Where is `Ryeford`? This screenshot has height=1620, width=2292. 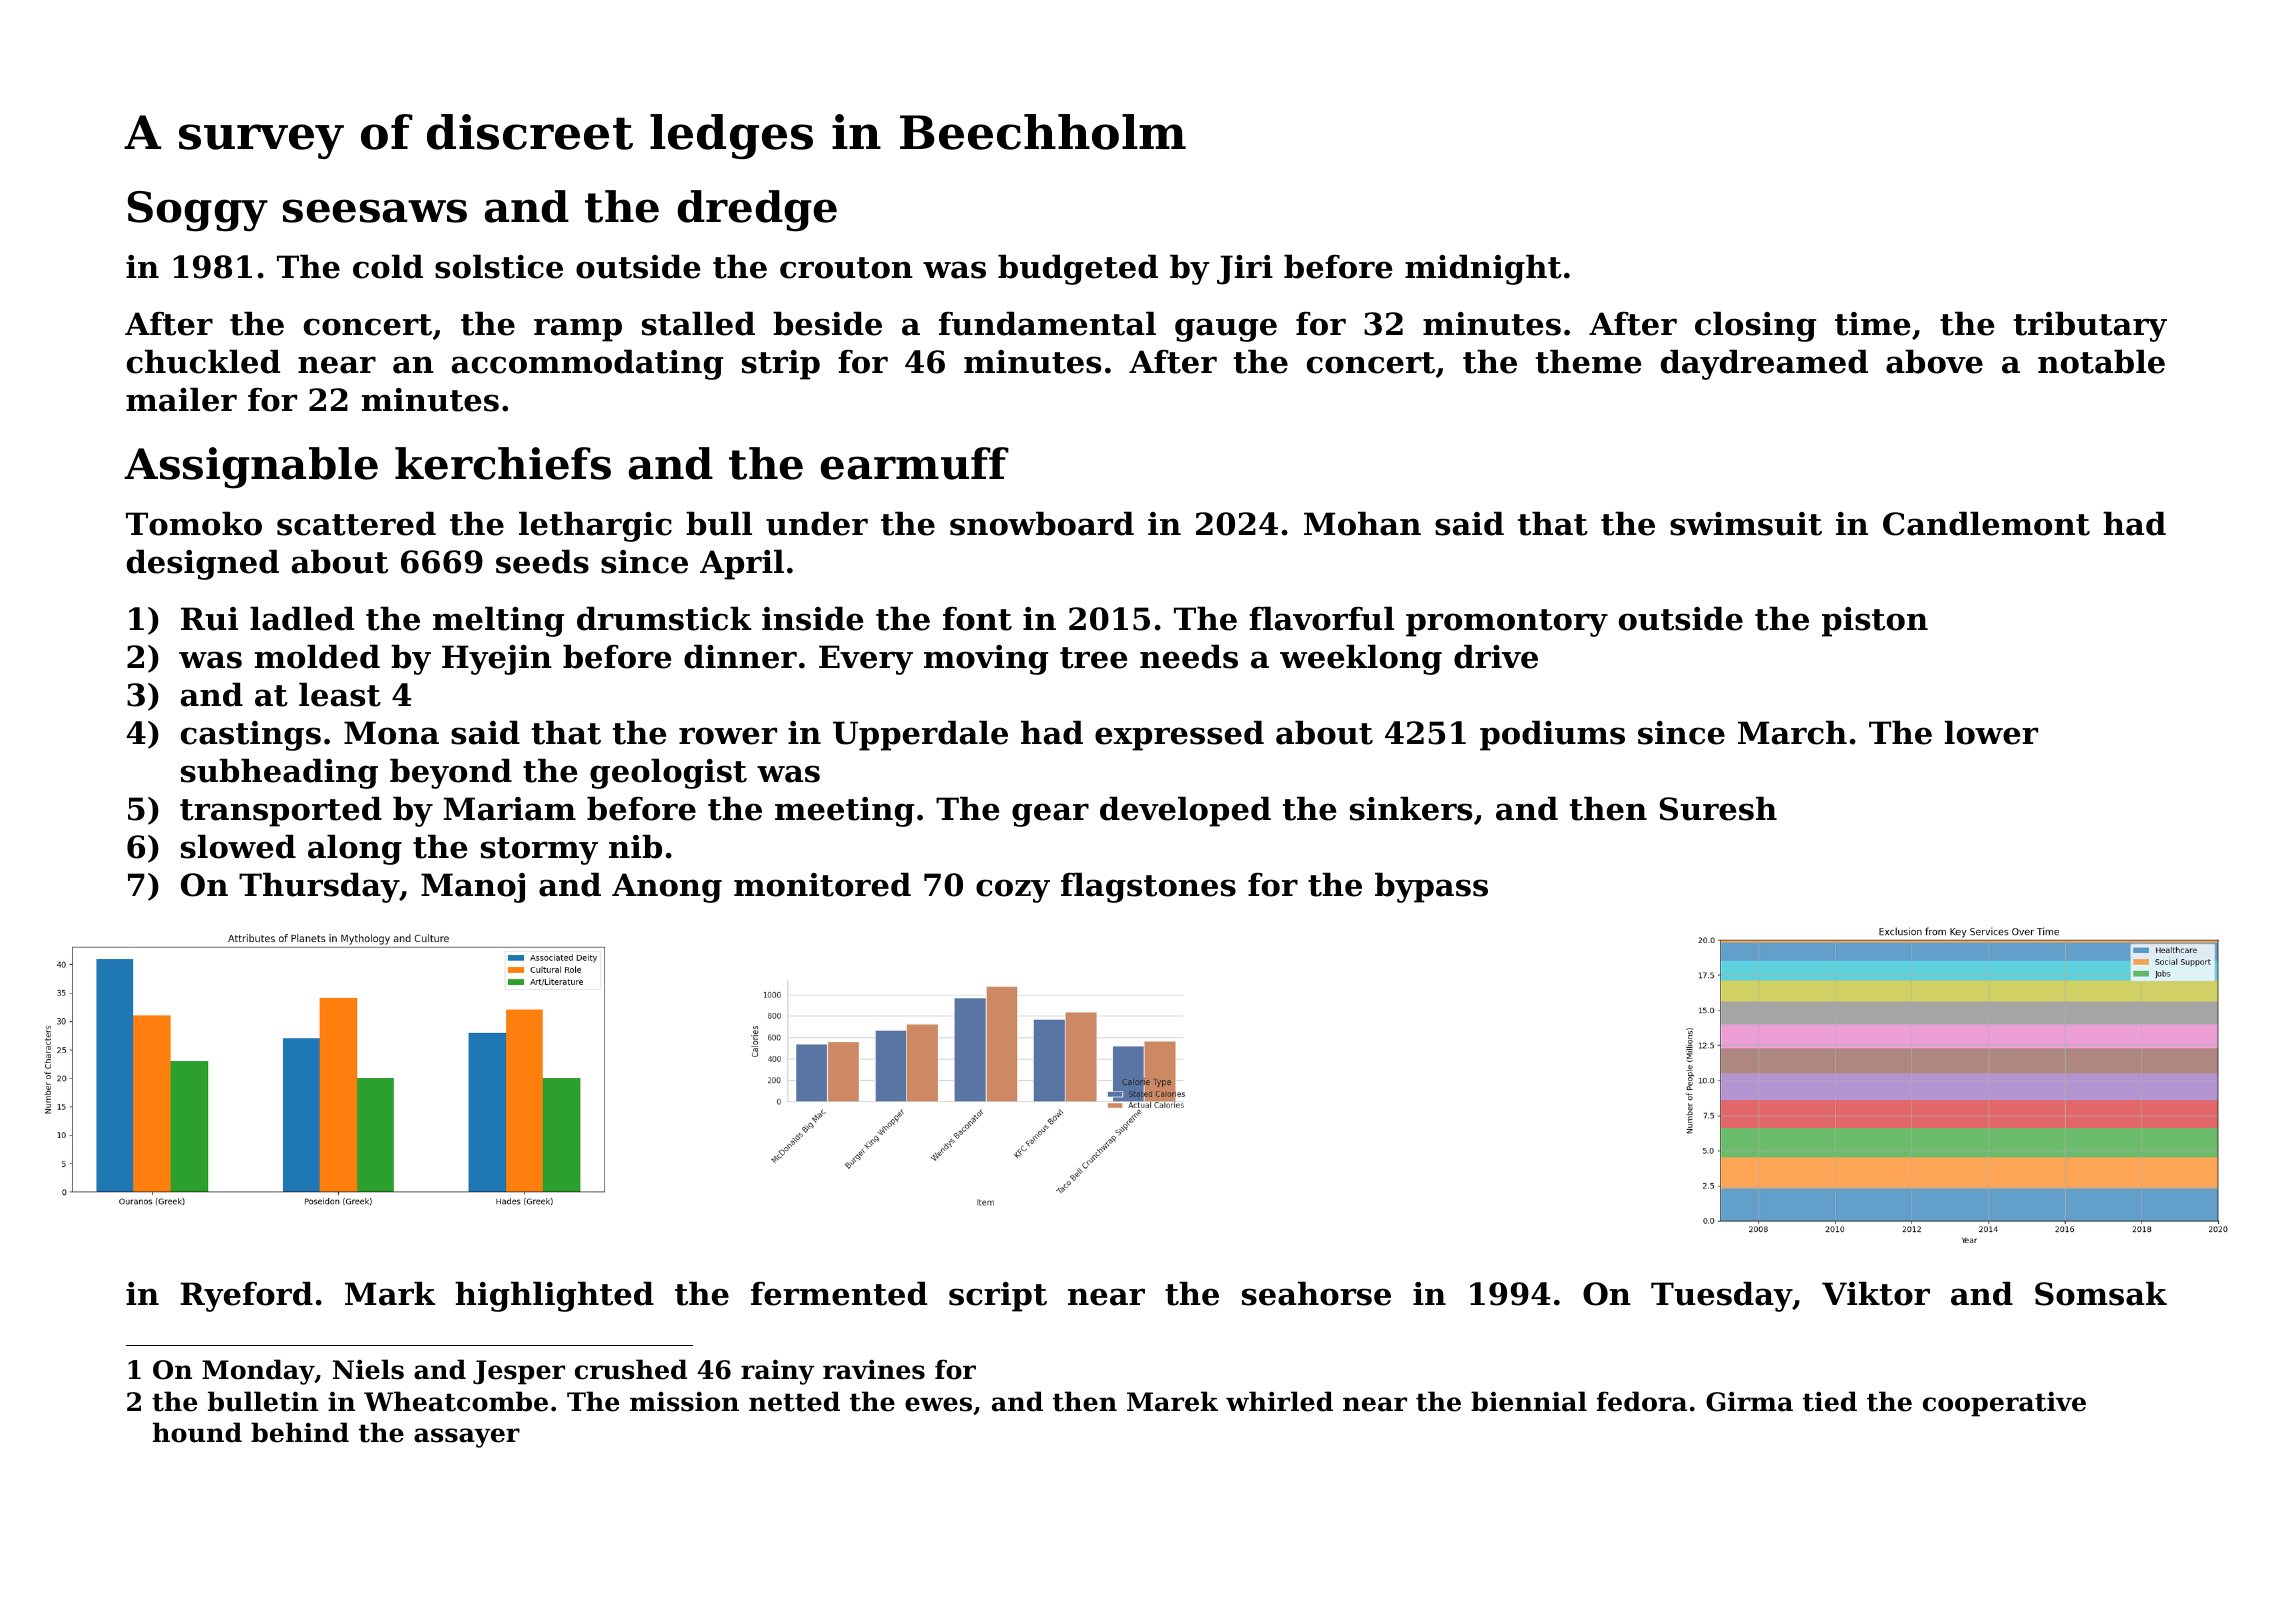 Ryeford is located at coordinates (246, 1296).
